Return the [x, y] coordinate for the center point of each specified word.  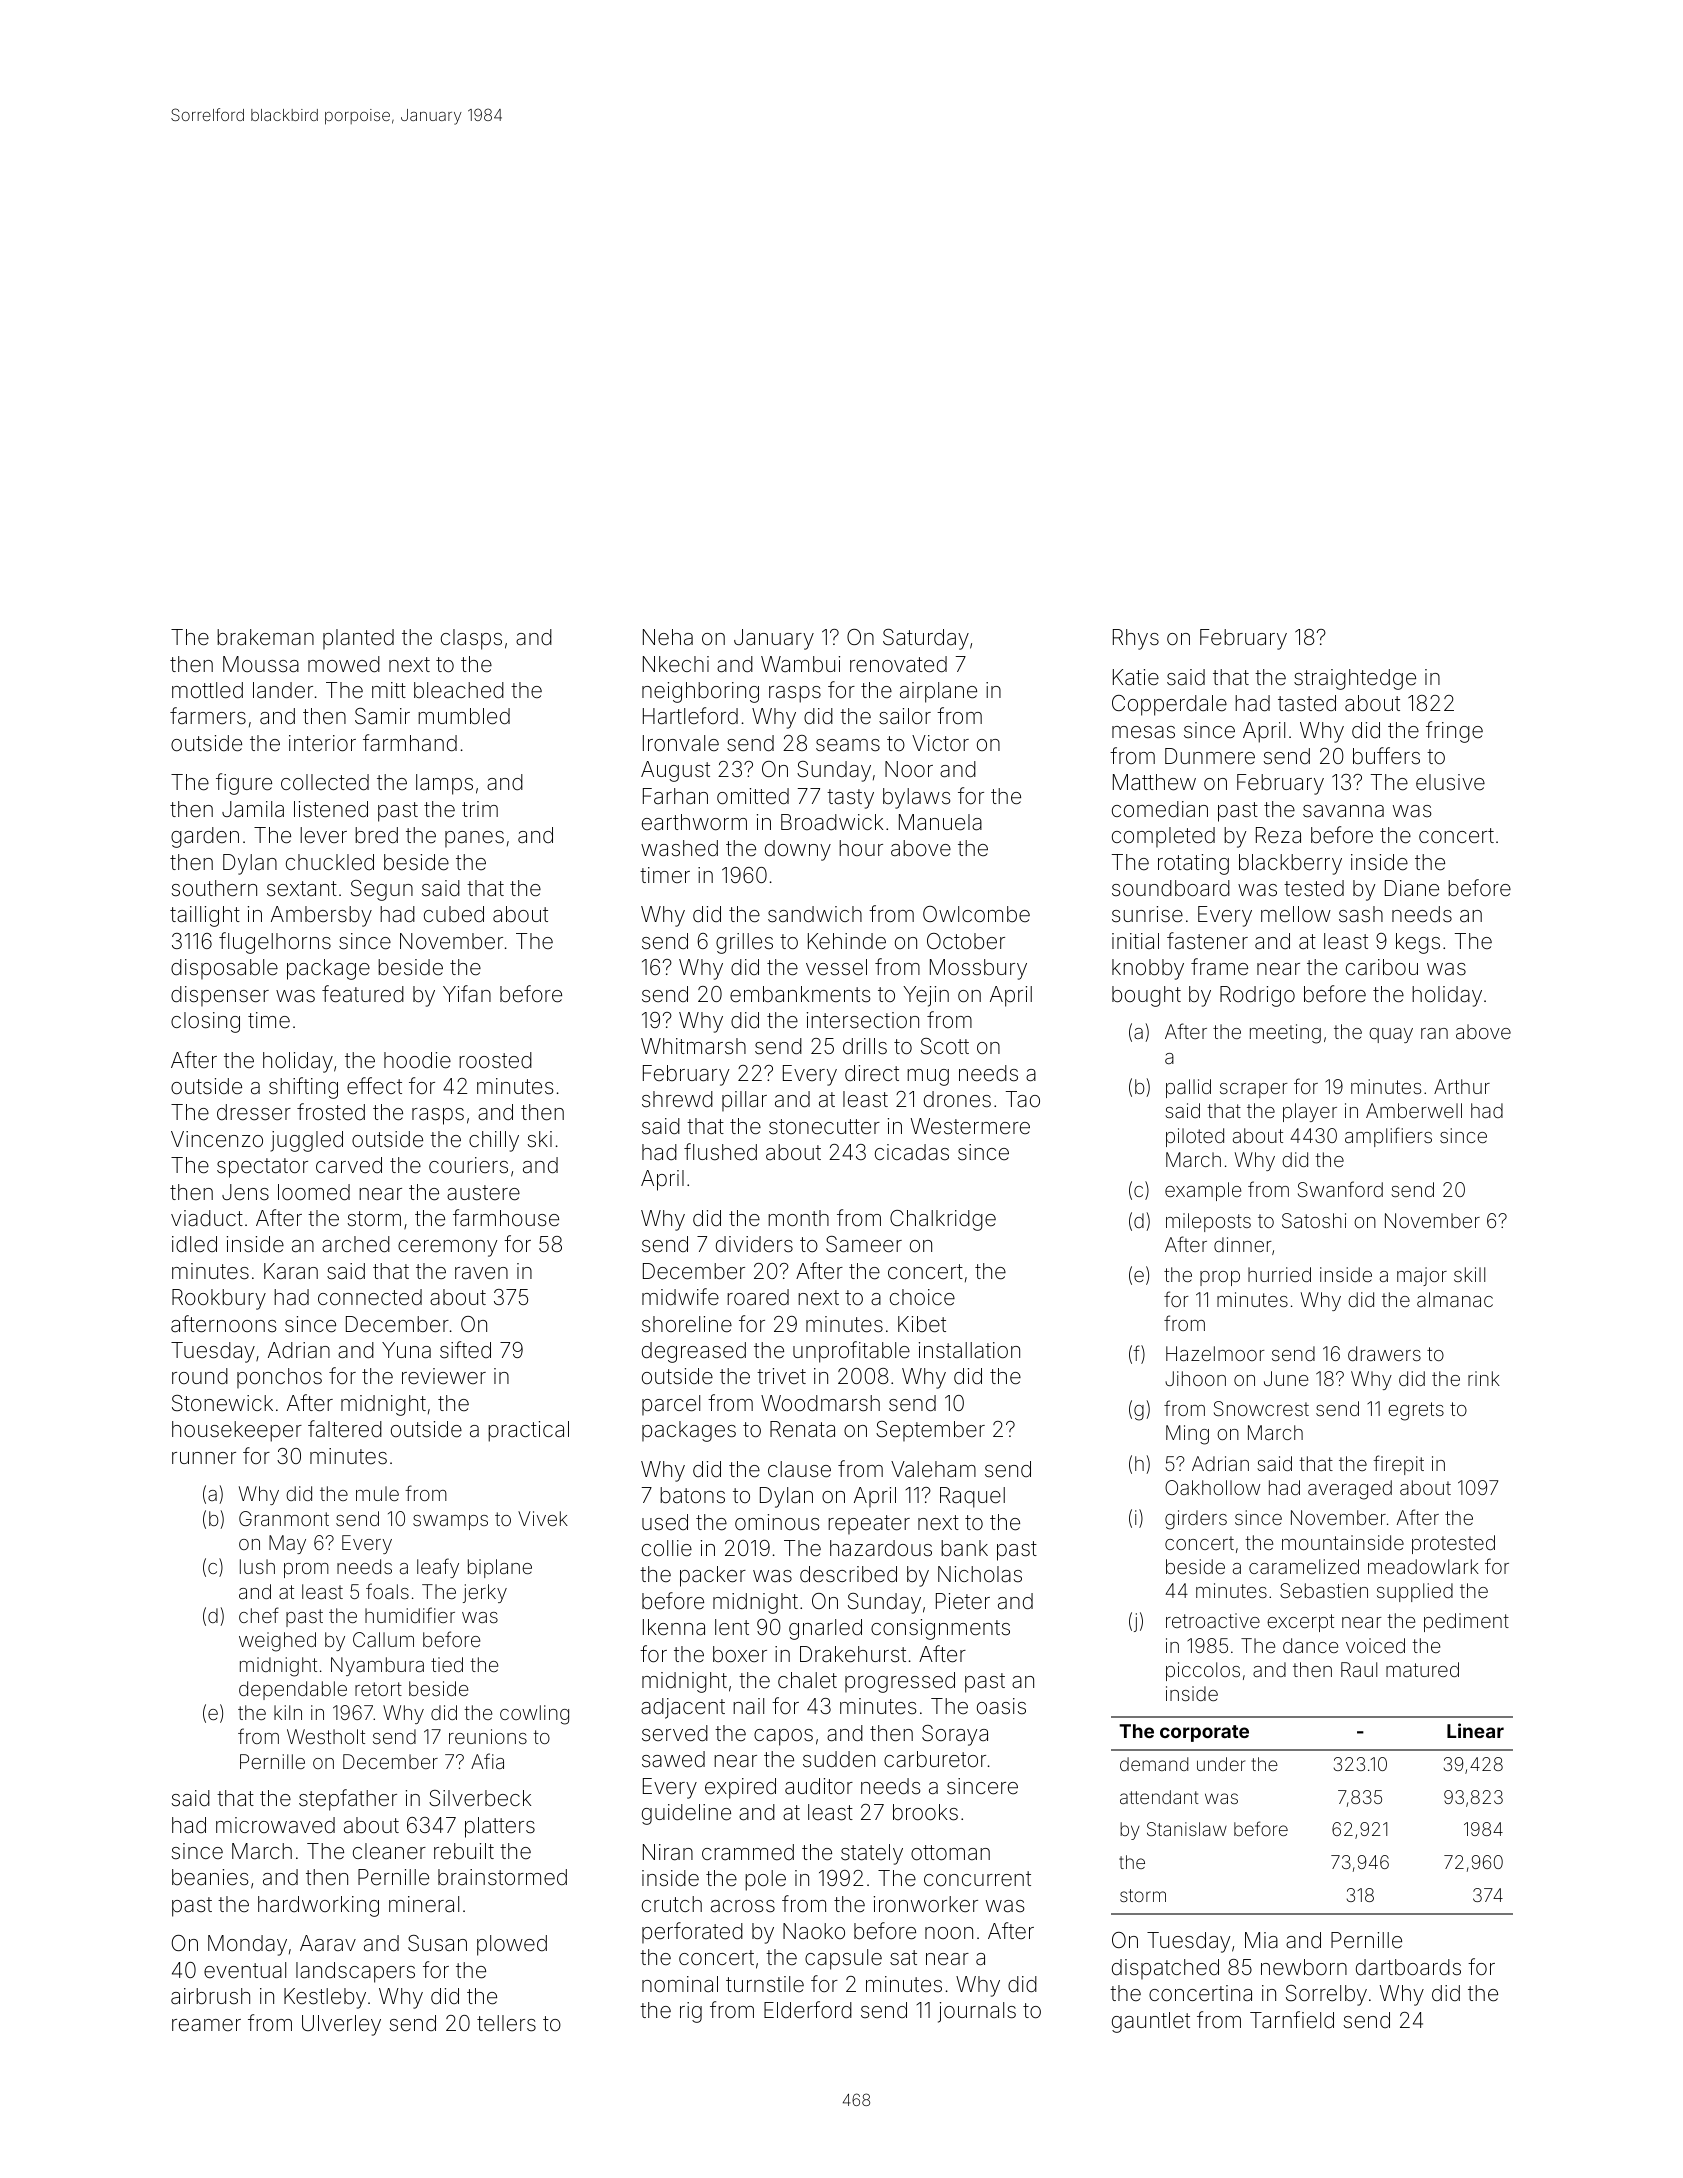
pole [765, 1880]
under [1221, 1764]
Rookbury [219, 1299]
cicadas [912, 1152]
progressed [900, 1682]
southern [214, 888]
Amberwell [1414, 1110]
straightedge [1355, 679]
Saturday [926, 639]
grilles [744, 943]
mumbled [464, 716]
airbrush [210, 1996]
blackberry [1290, 864]
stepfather [348, 1800]
